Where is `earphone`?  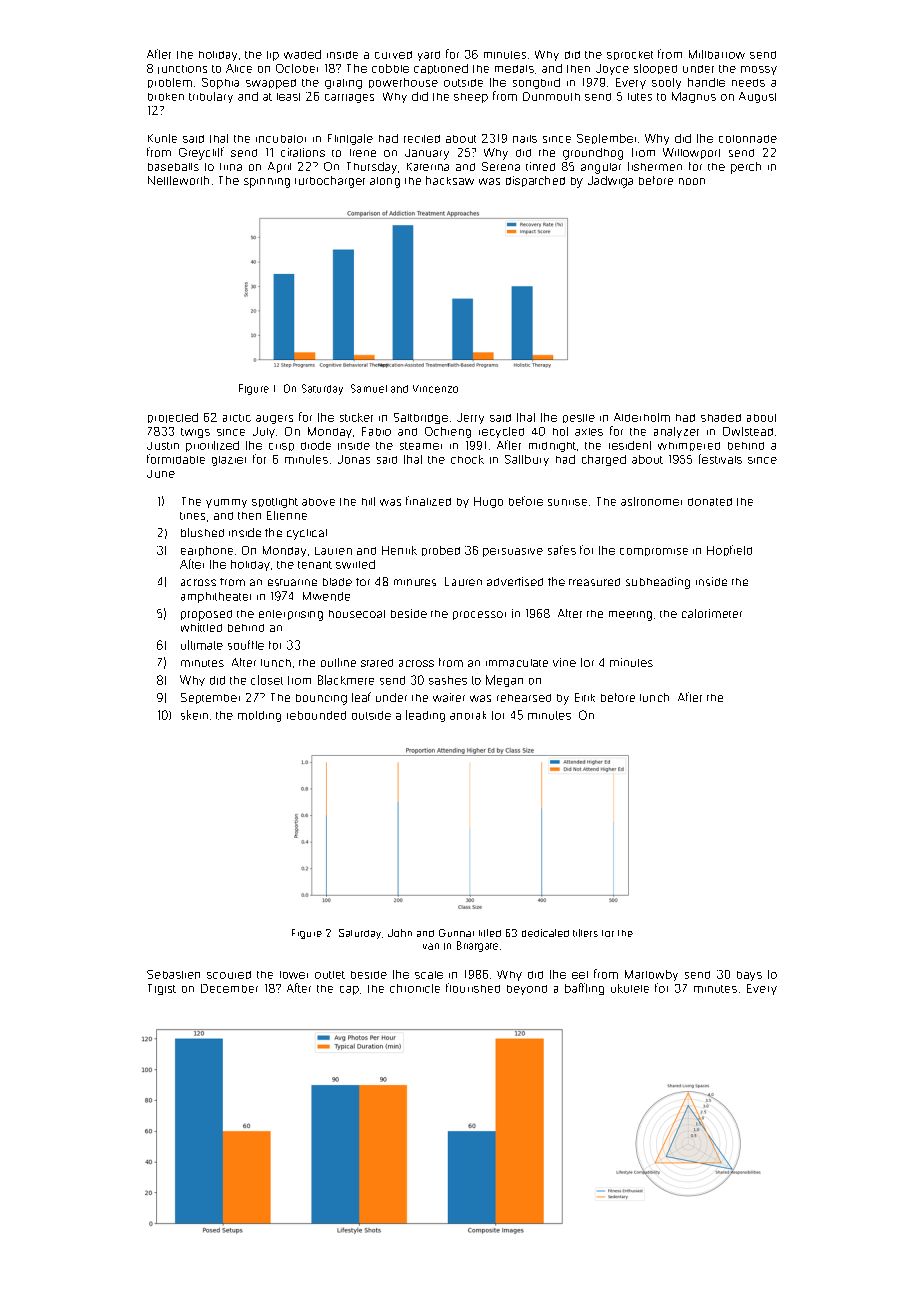
earphone is located at coordinates (207, 551).
